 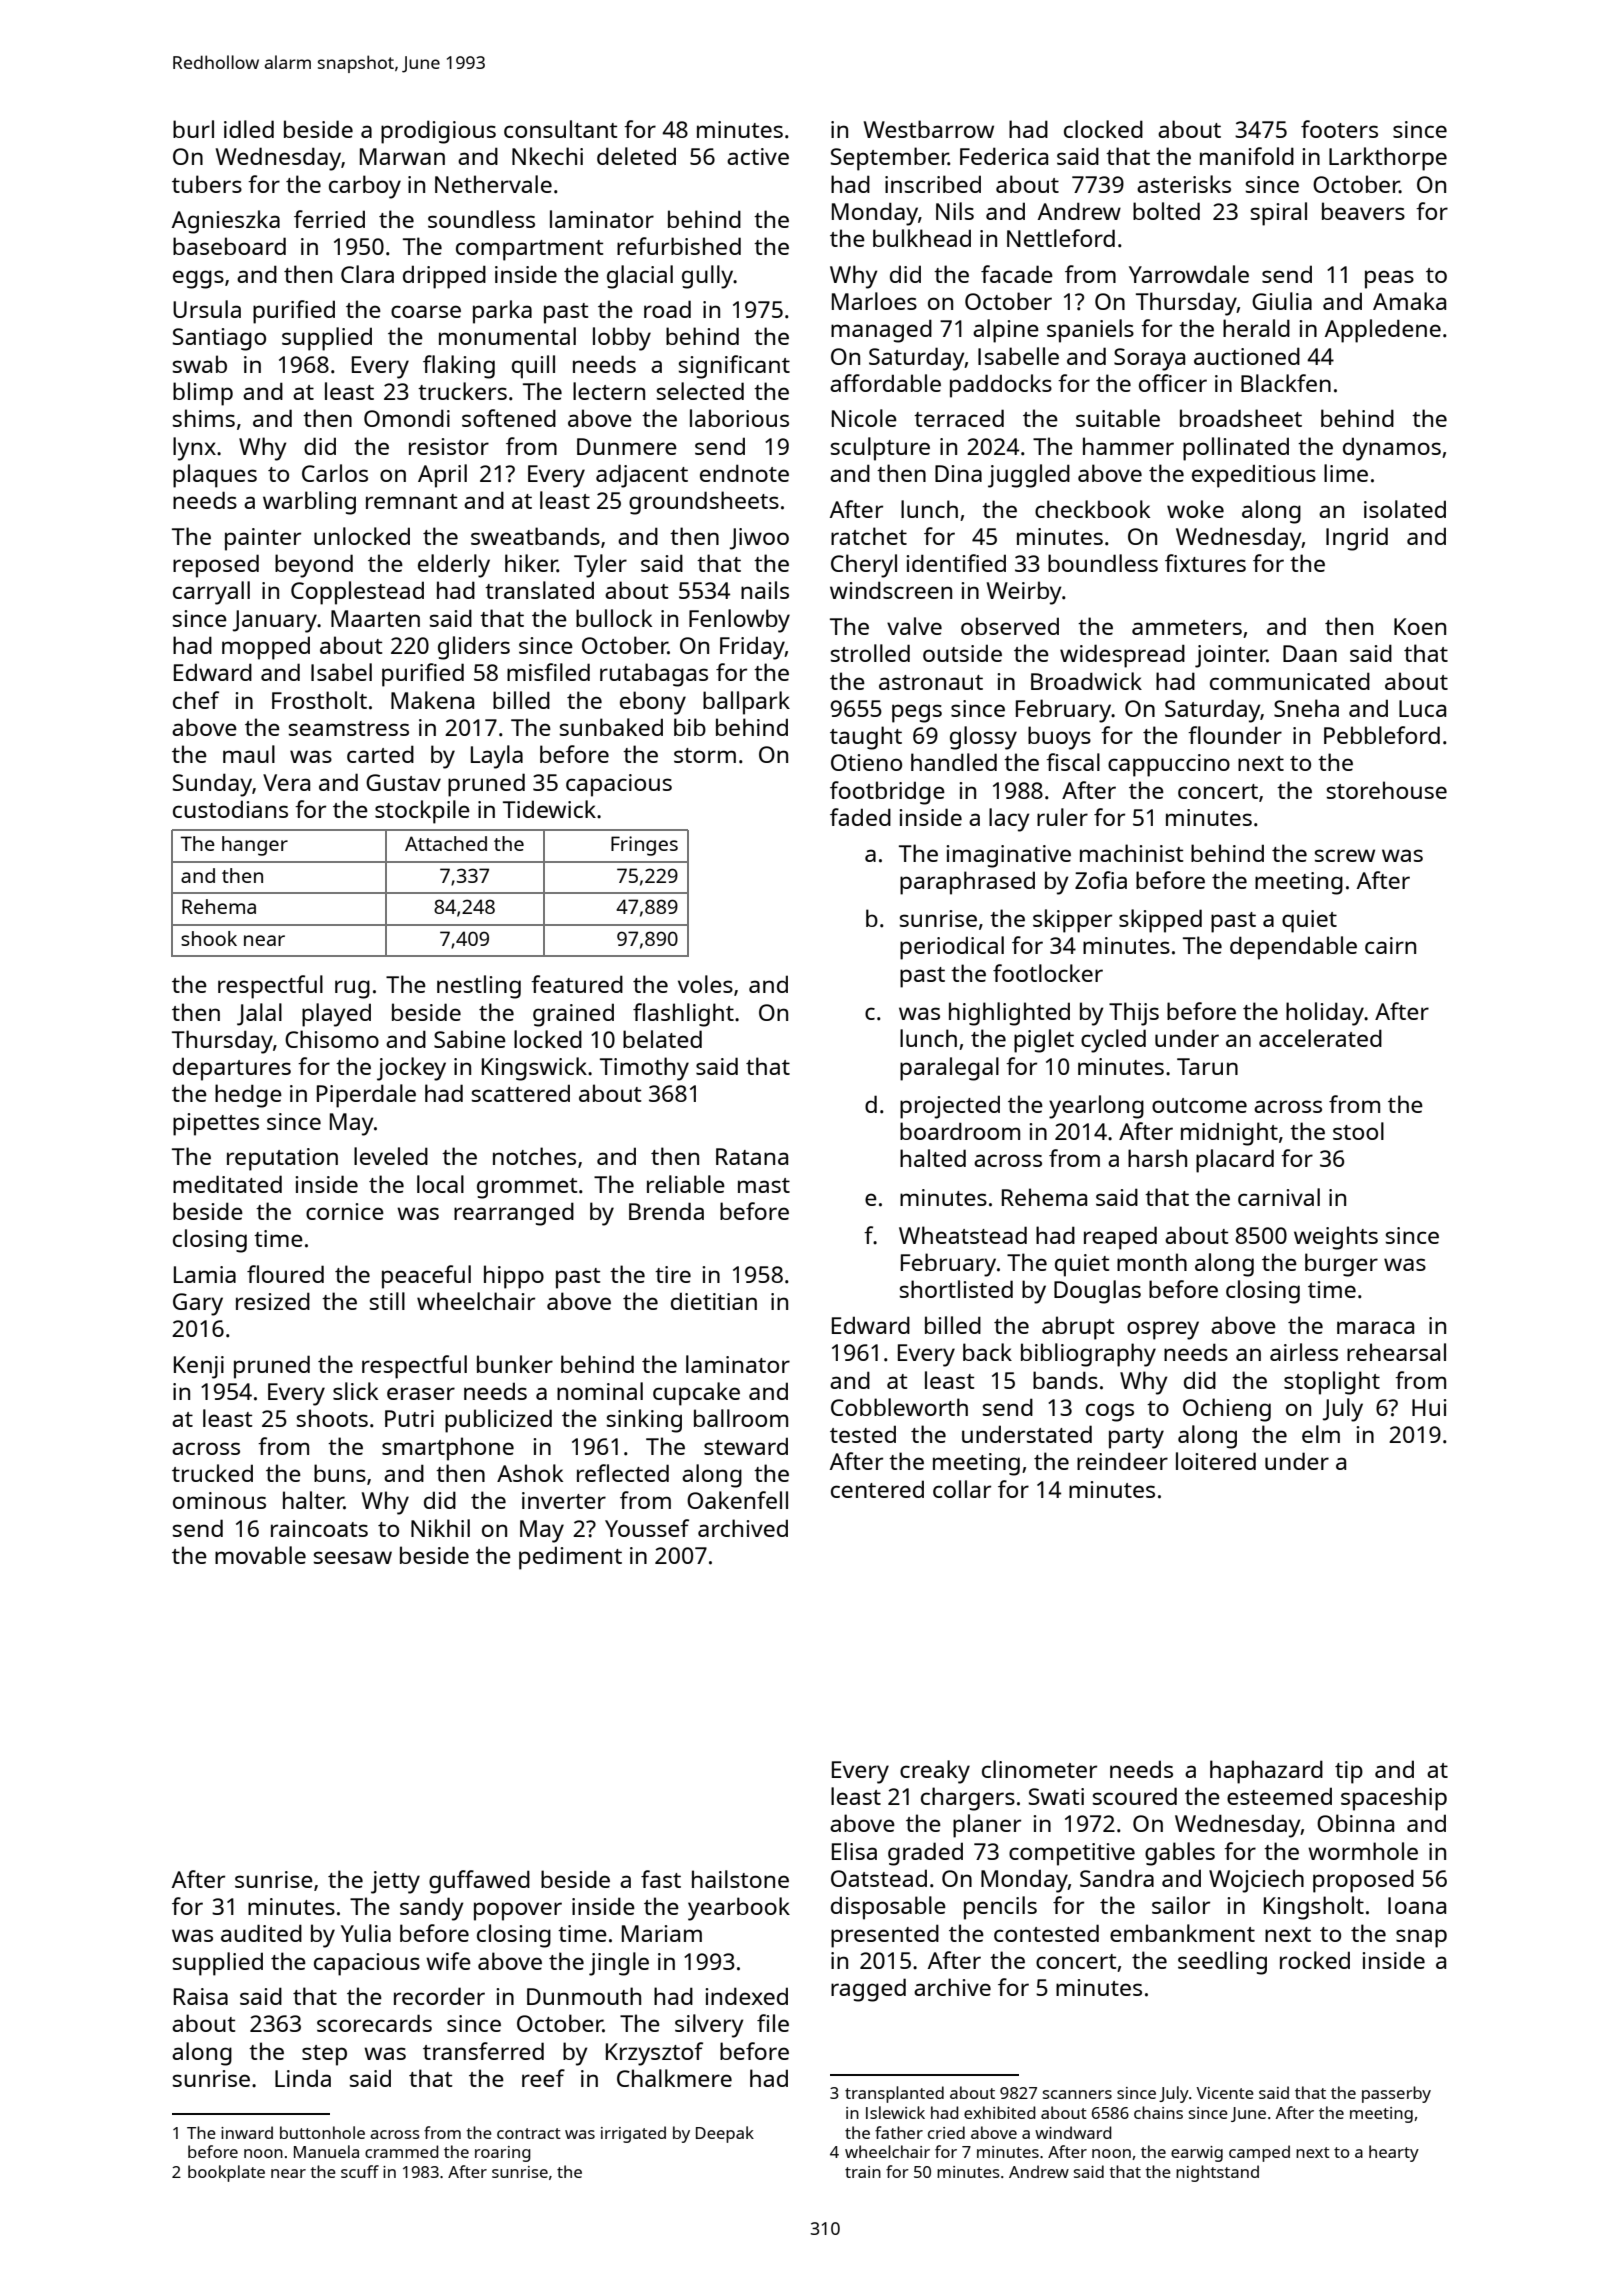 I want to click on jetty, so click(x=395, y=1882).
